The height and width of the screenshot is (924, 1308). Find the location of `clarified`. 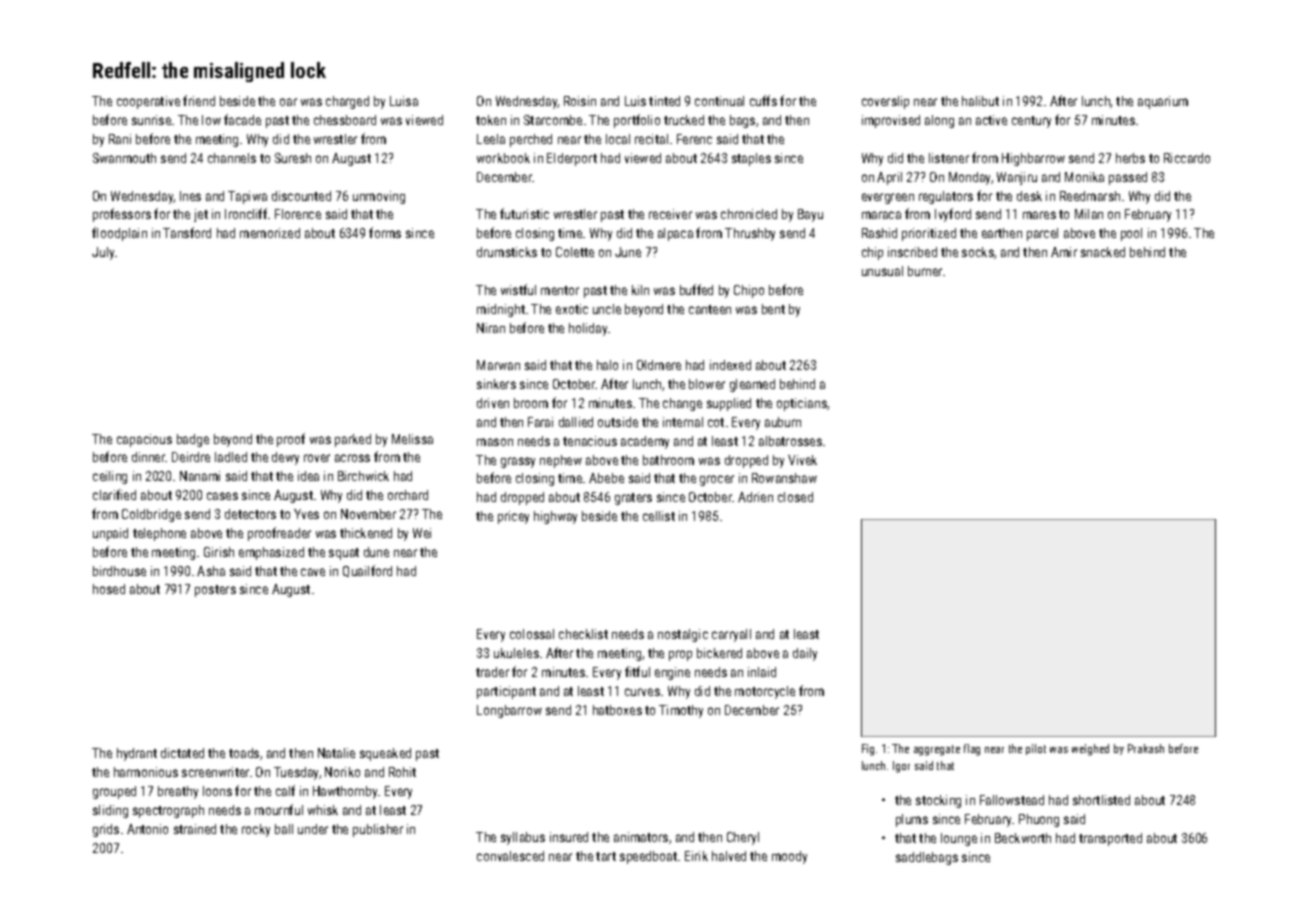

clarified is located at coordinates (114, 494).
